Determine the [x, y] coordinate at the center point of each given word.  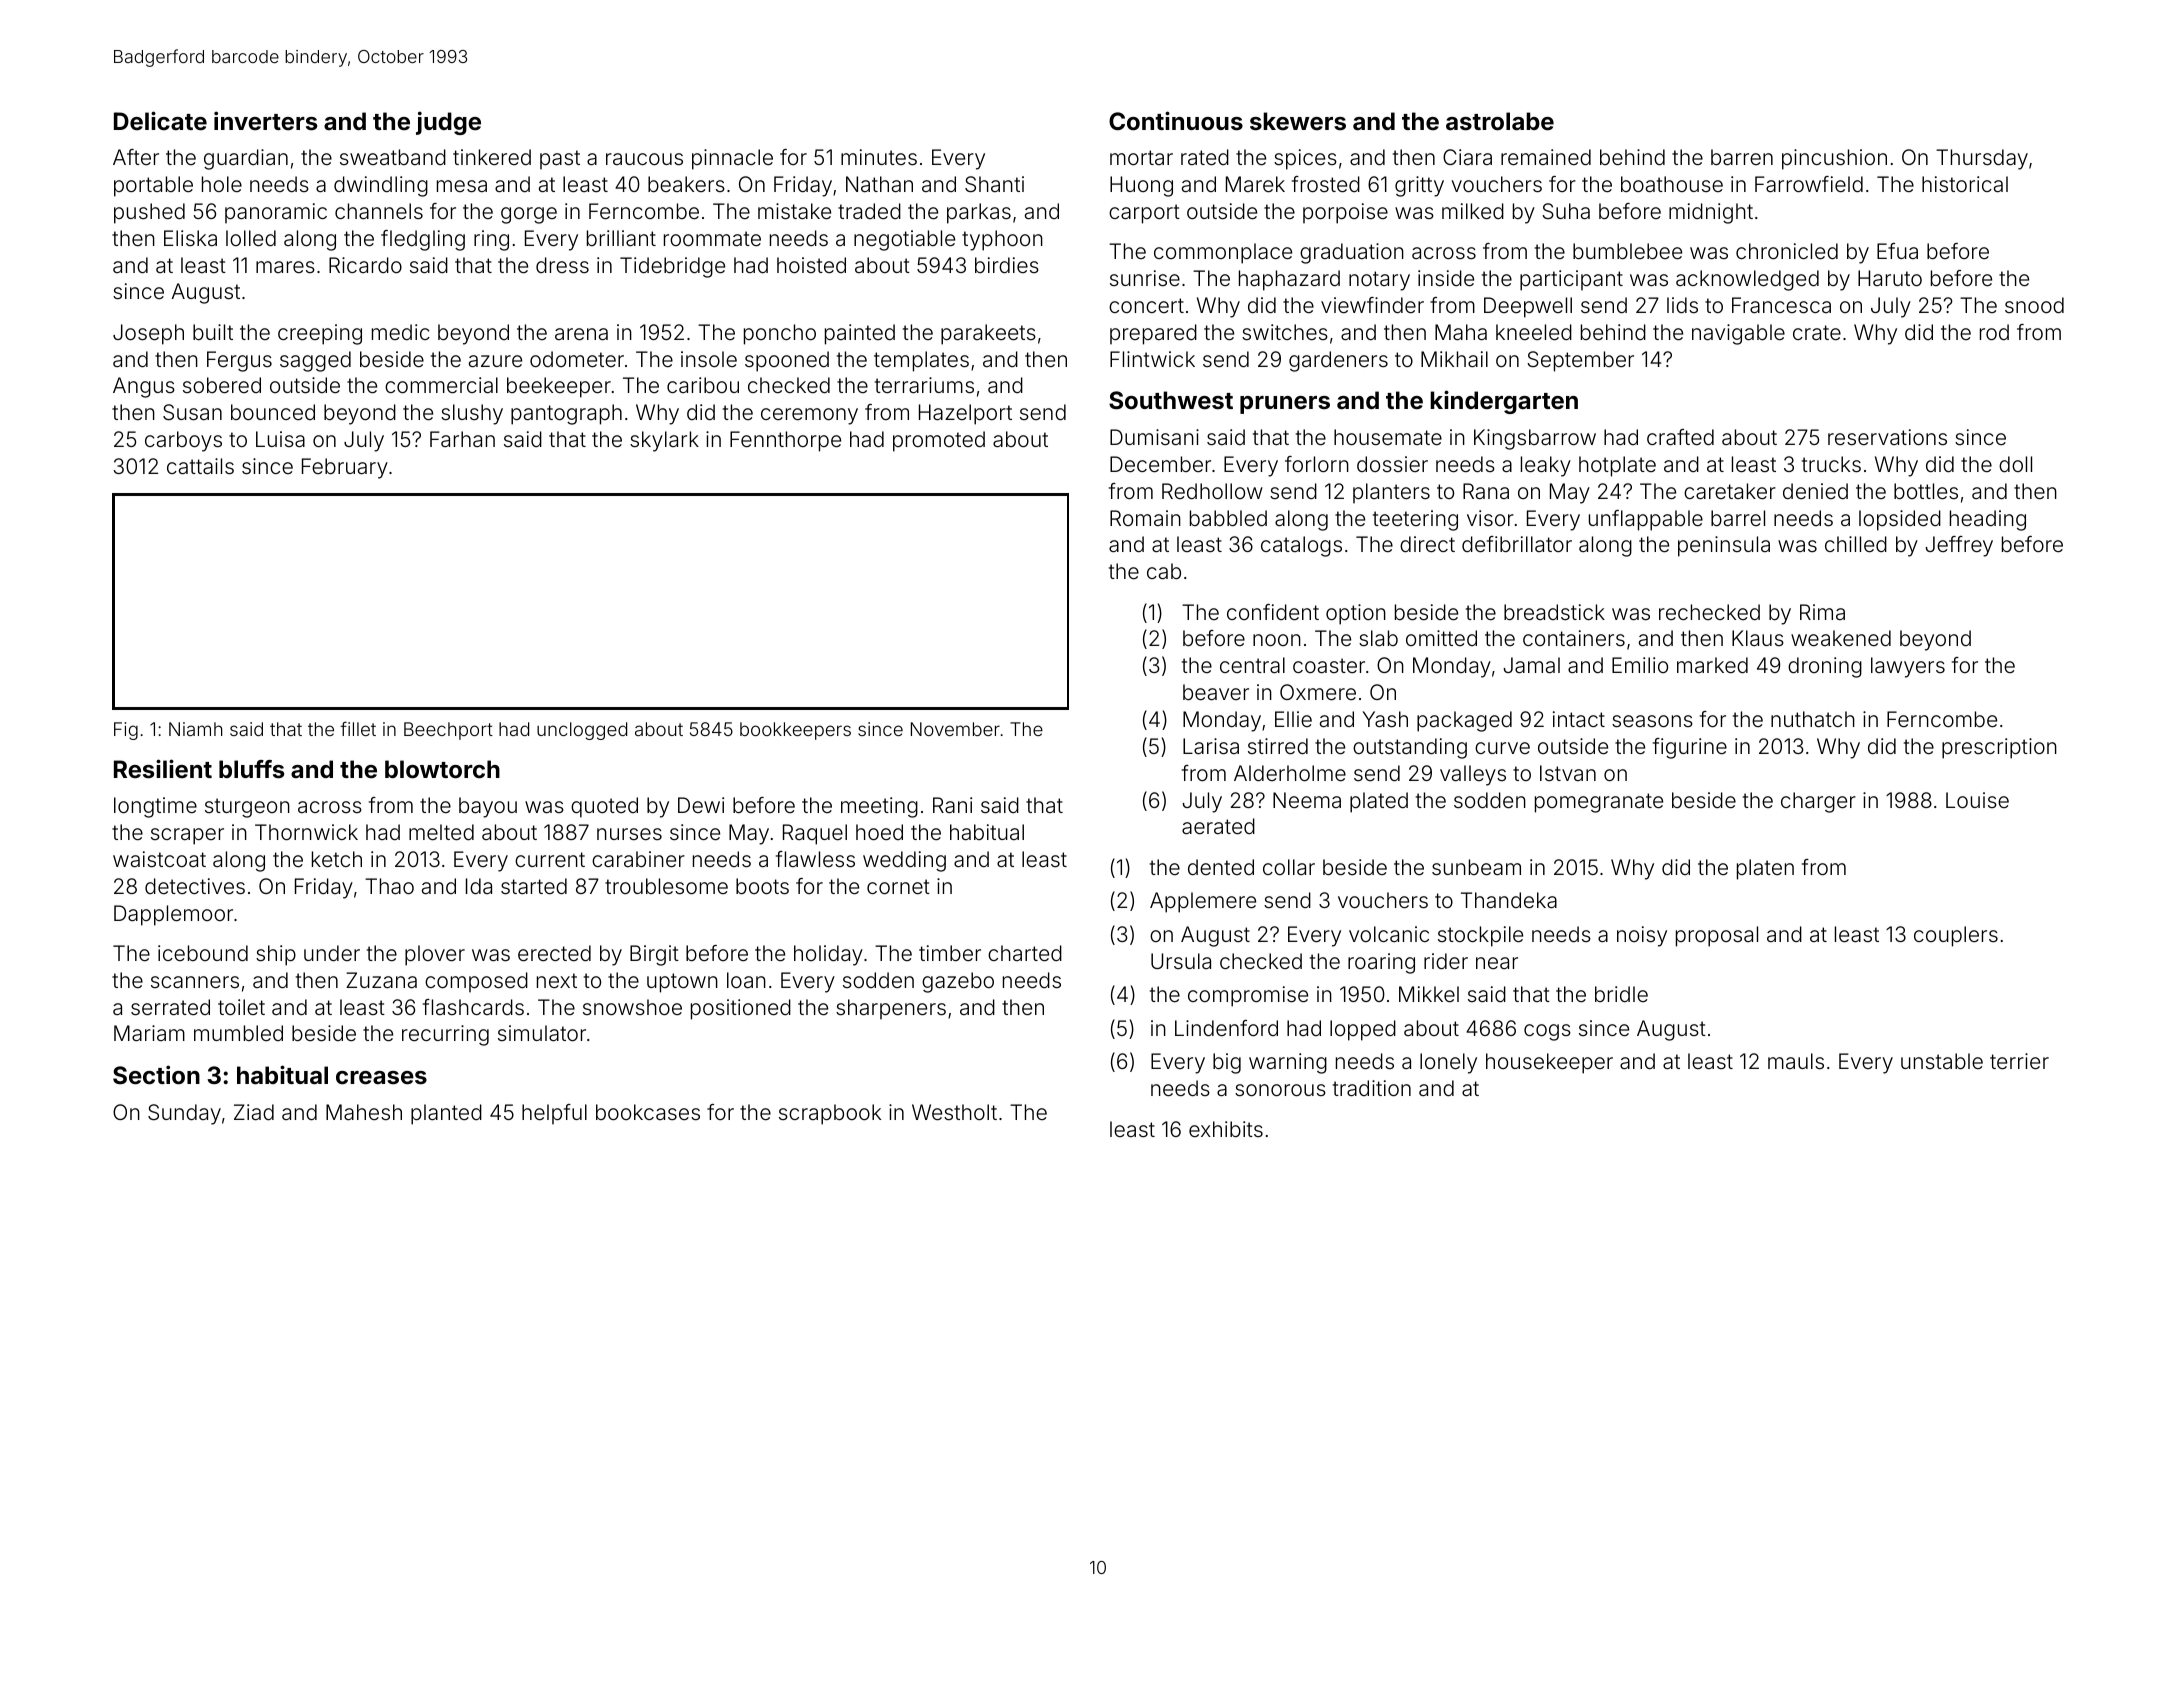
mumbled [238, 1033]
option [1356, 614]
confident [1273, 612]
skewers [1298, 121]
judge [448, 123]
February [345, 468]
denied [1815, 491]
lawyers [1908, 667]
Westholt [954, 1112]
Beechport [448, 731]
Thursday [1982, 159]
